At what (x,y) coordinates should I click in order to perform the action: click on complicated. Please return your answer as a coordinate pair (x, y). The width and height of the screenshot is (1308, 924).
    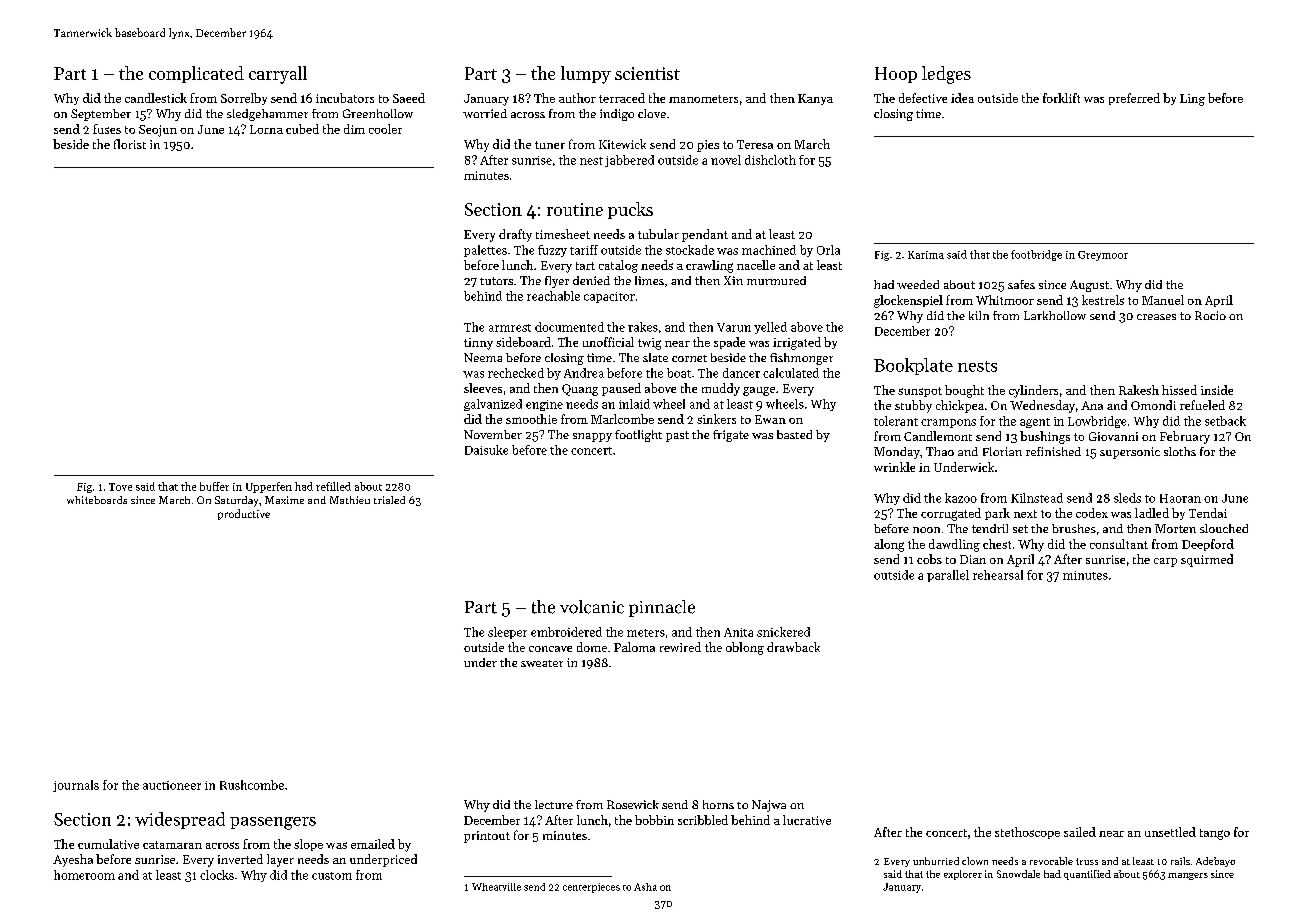
    Looking at the image, I should click on (196, 74).
